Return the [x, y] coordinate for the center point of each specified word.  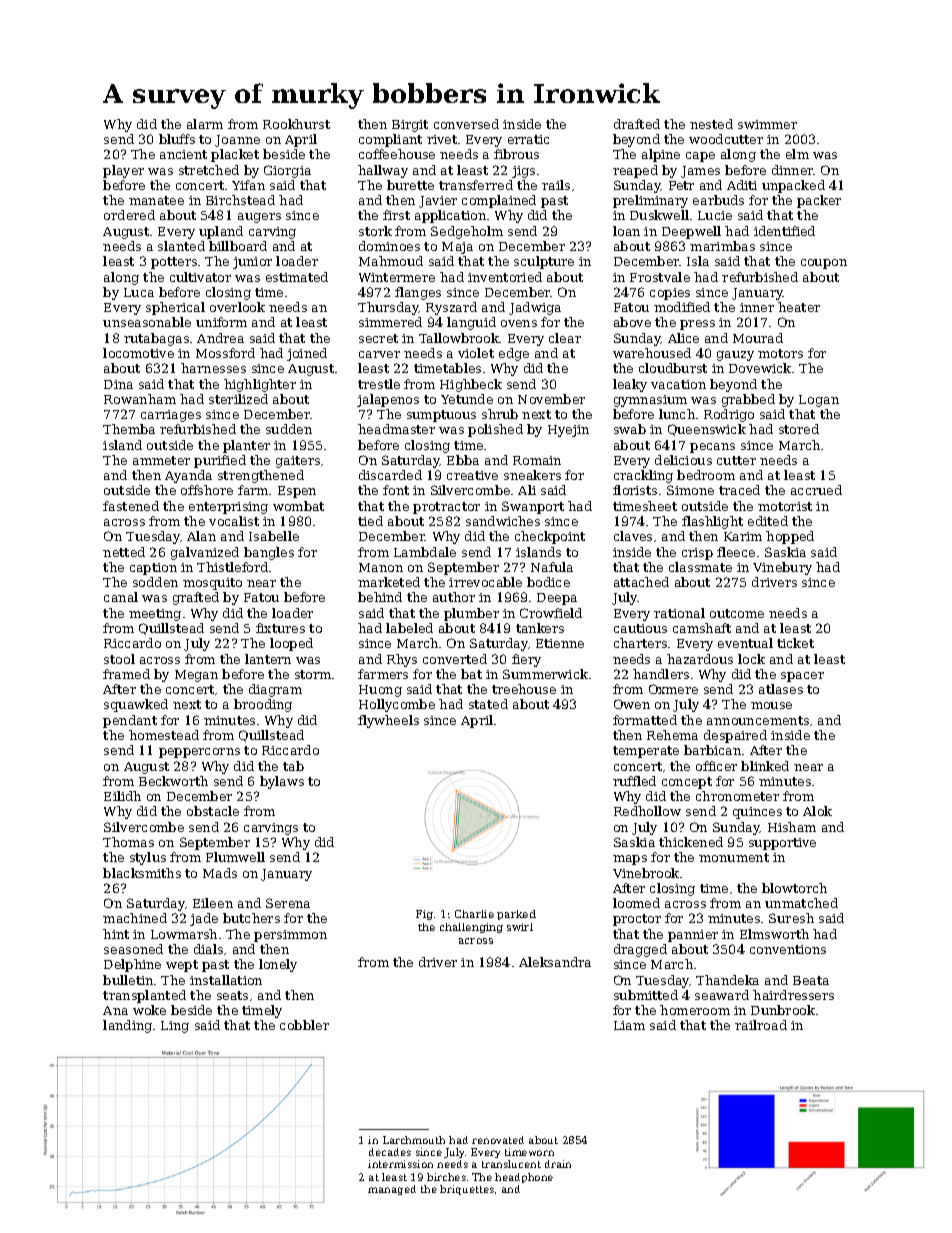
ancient [183, 154]
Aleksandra [555, 962]
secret [378, 338]
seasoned [133, 949]
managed [392, 1190]
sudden [289, 429]
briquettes [467, 1190]
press [697, 325]
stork [375, 231]
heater [799, 307]
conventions [788, 949]
